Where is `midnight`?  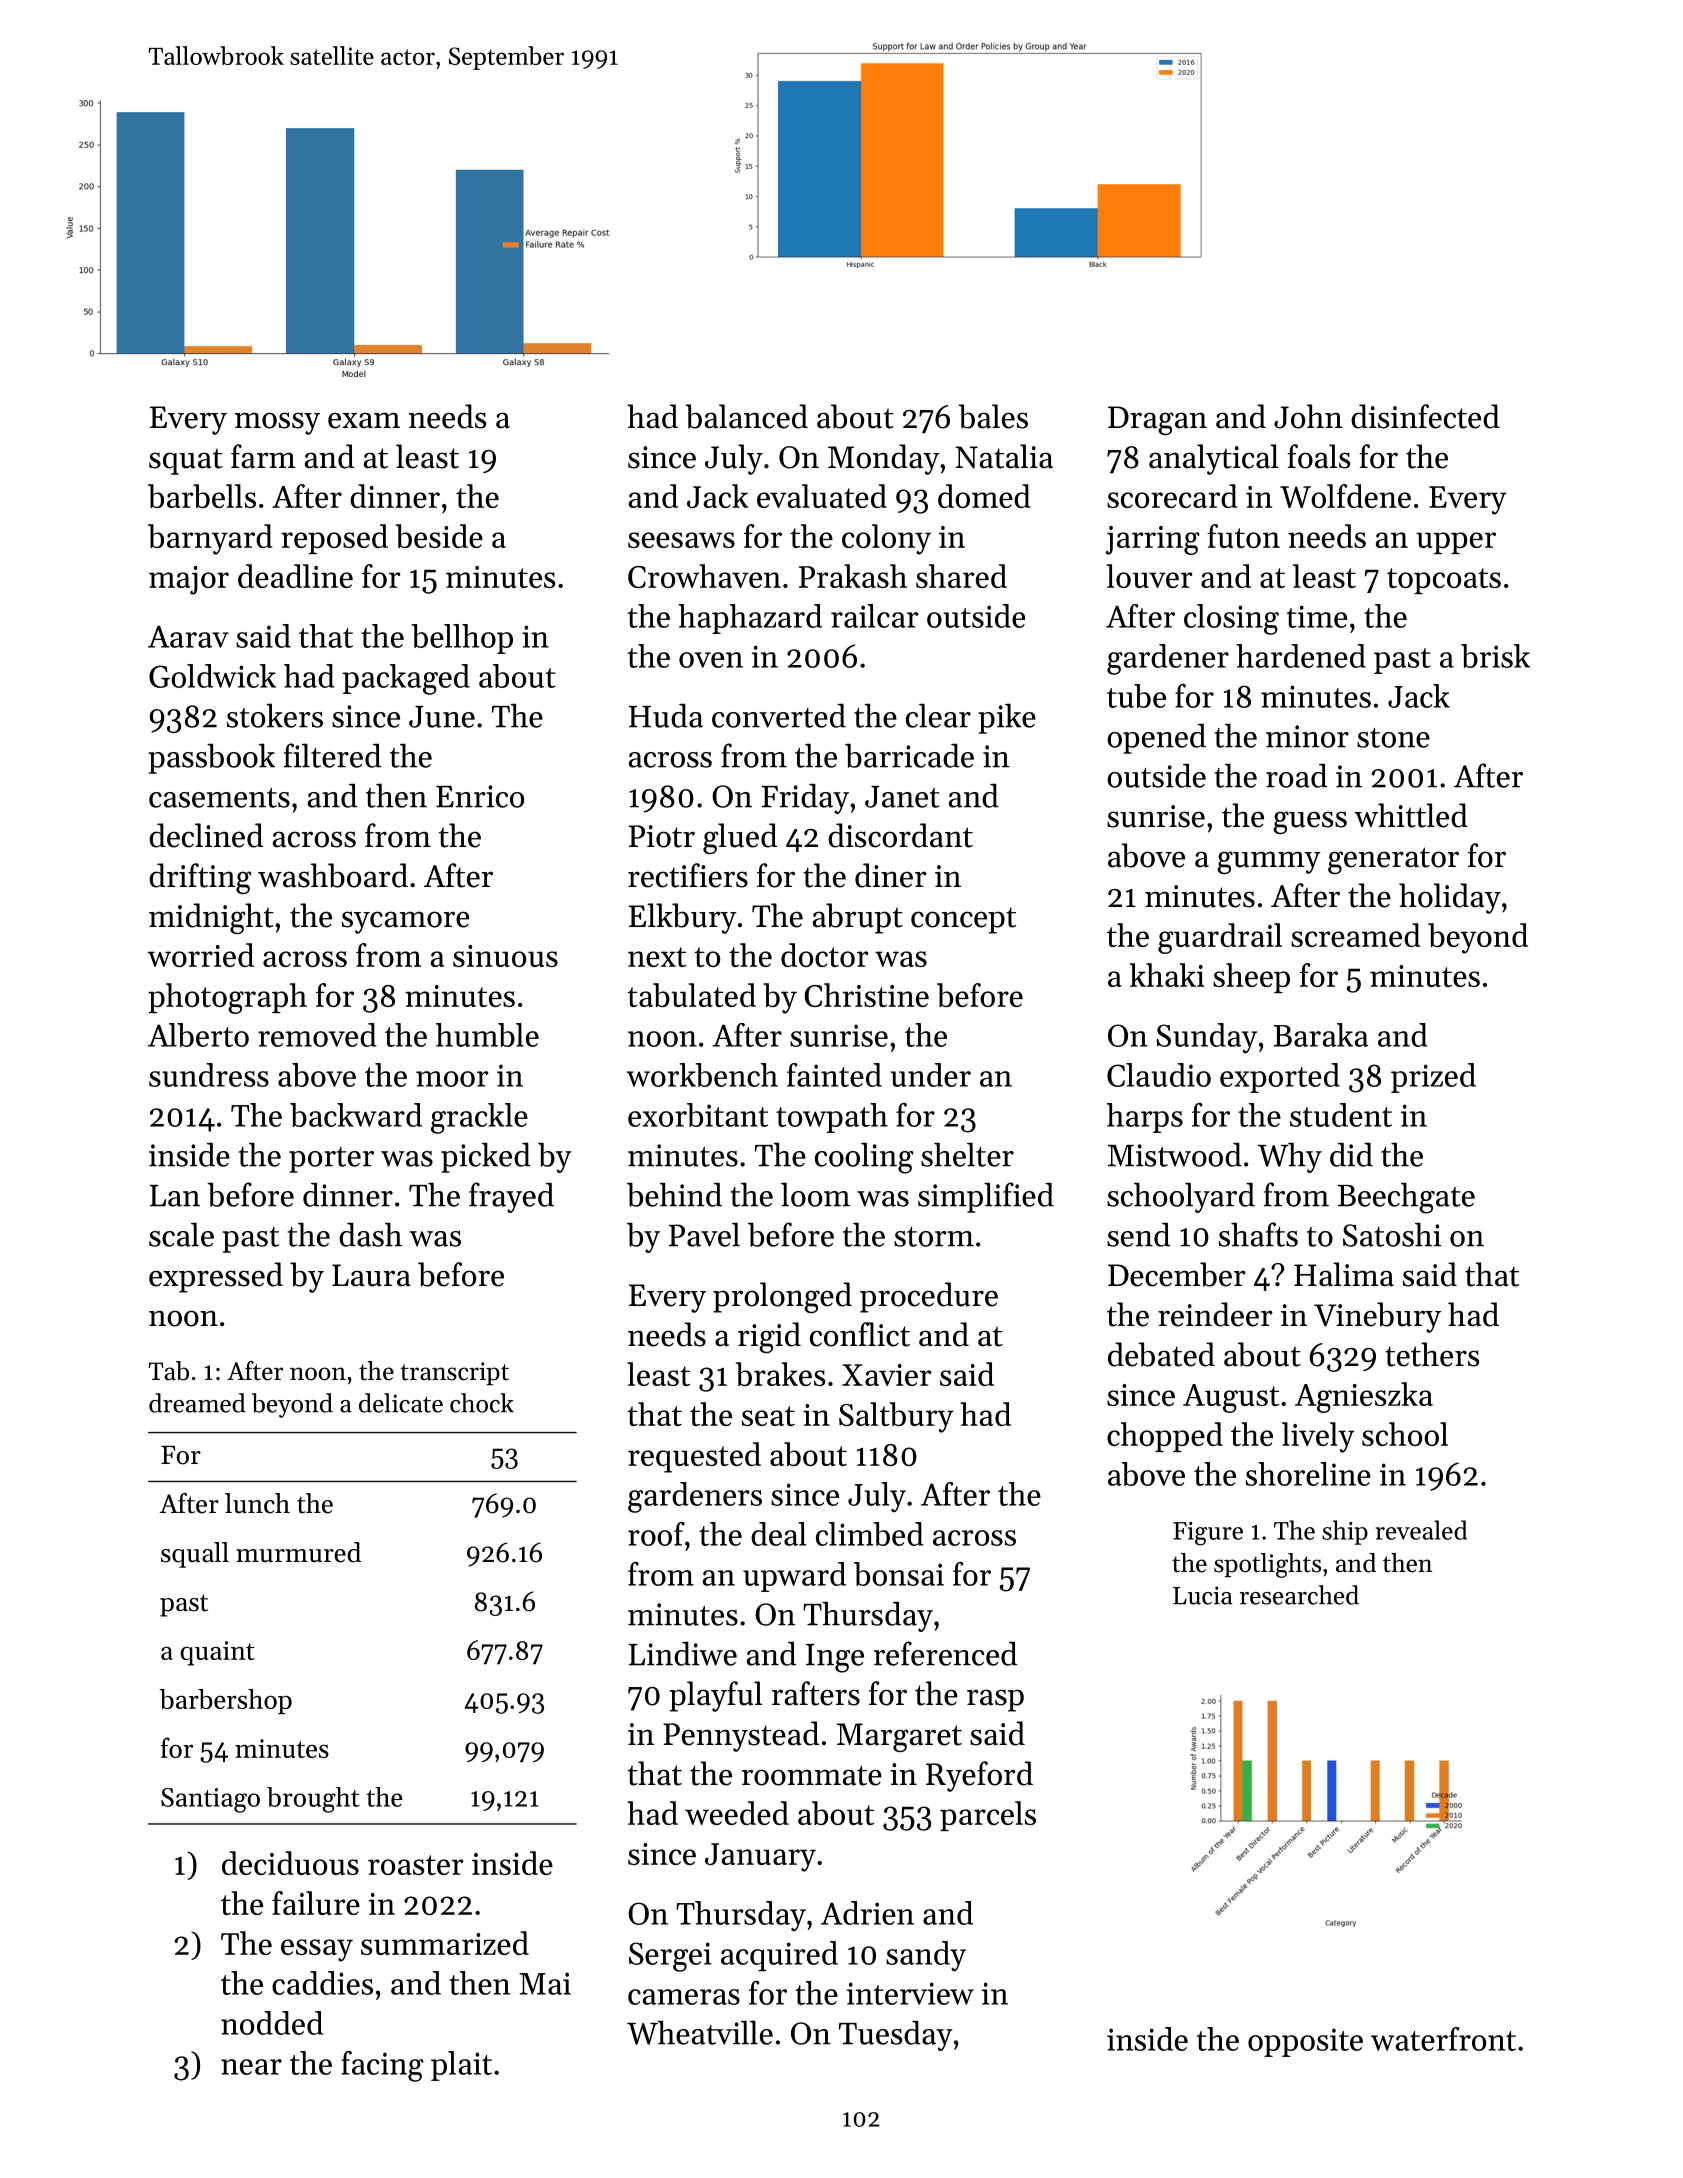 midnight is located at coordinates (211, 918).
